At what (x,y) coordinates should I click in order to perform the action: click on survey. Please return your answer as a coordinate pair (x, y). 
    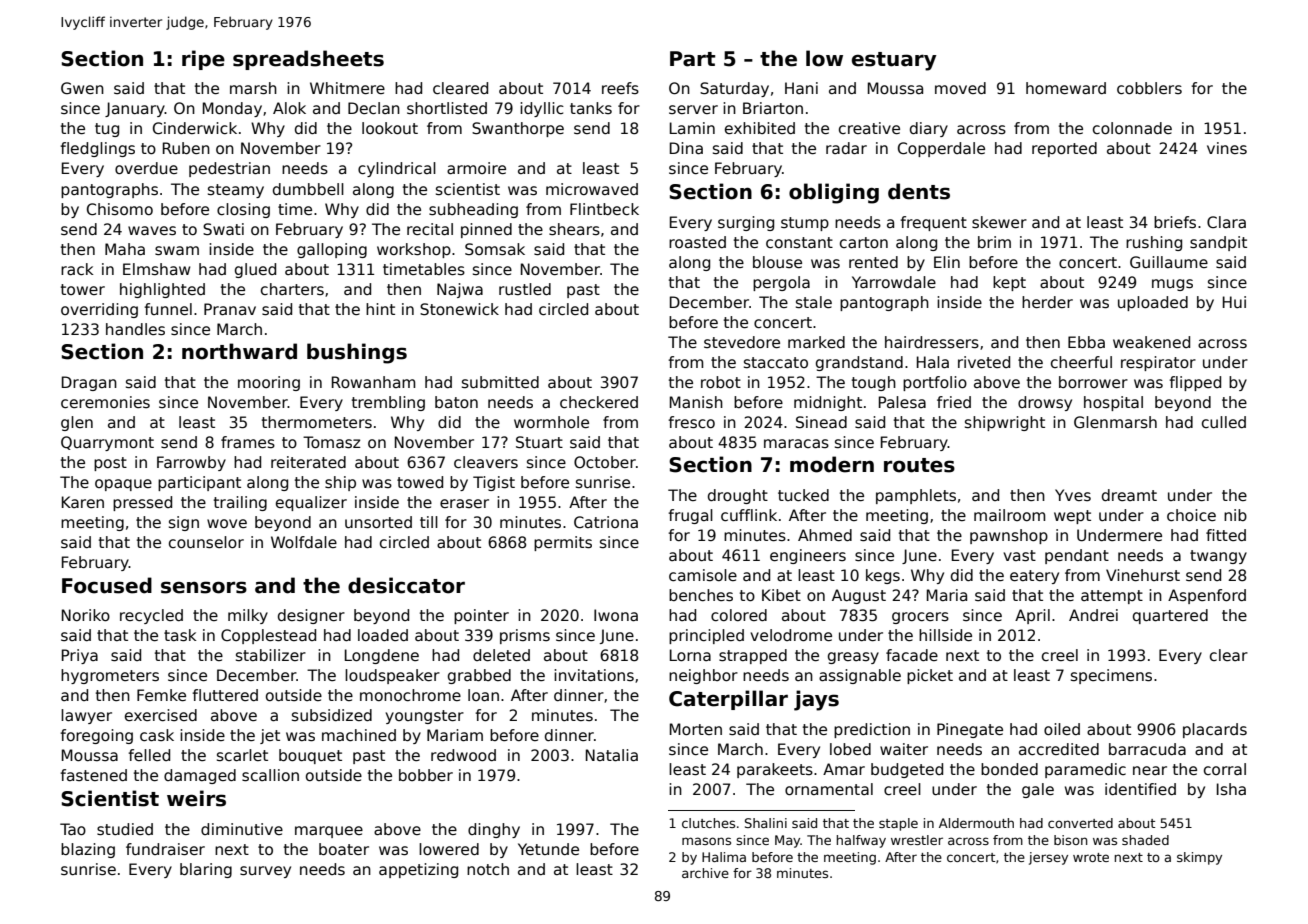
    Looking at the image, I should click on (265, 872).
